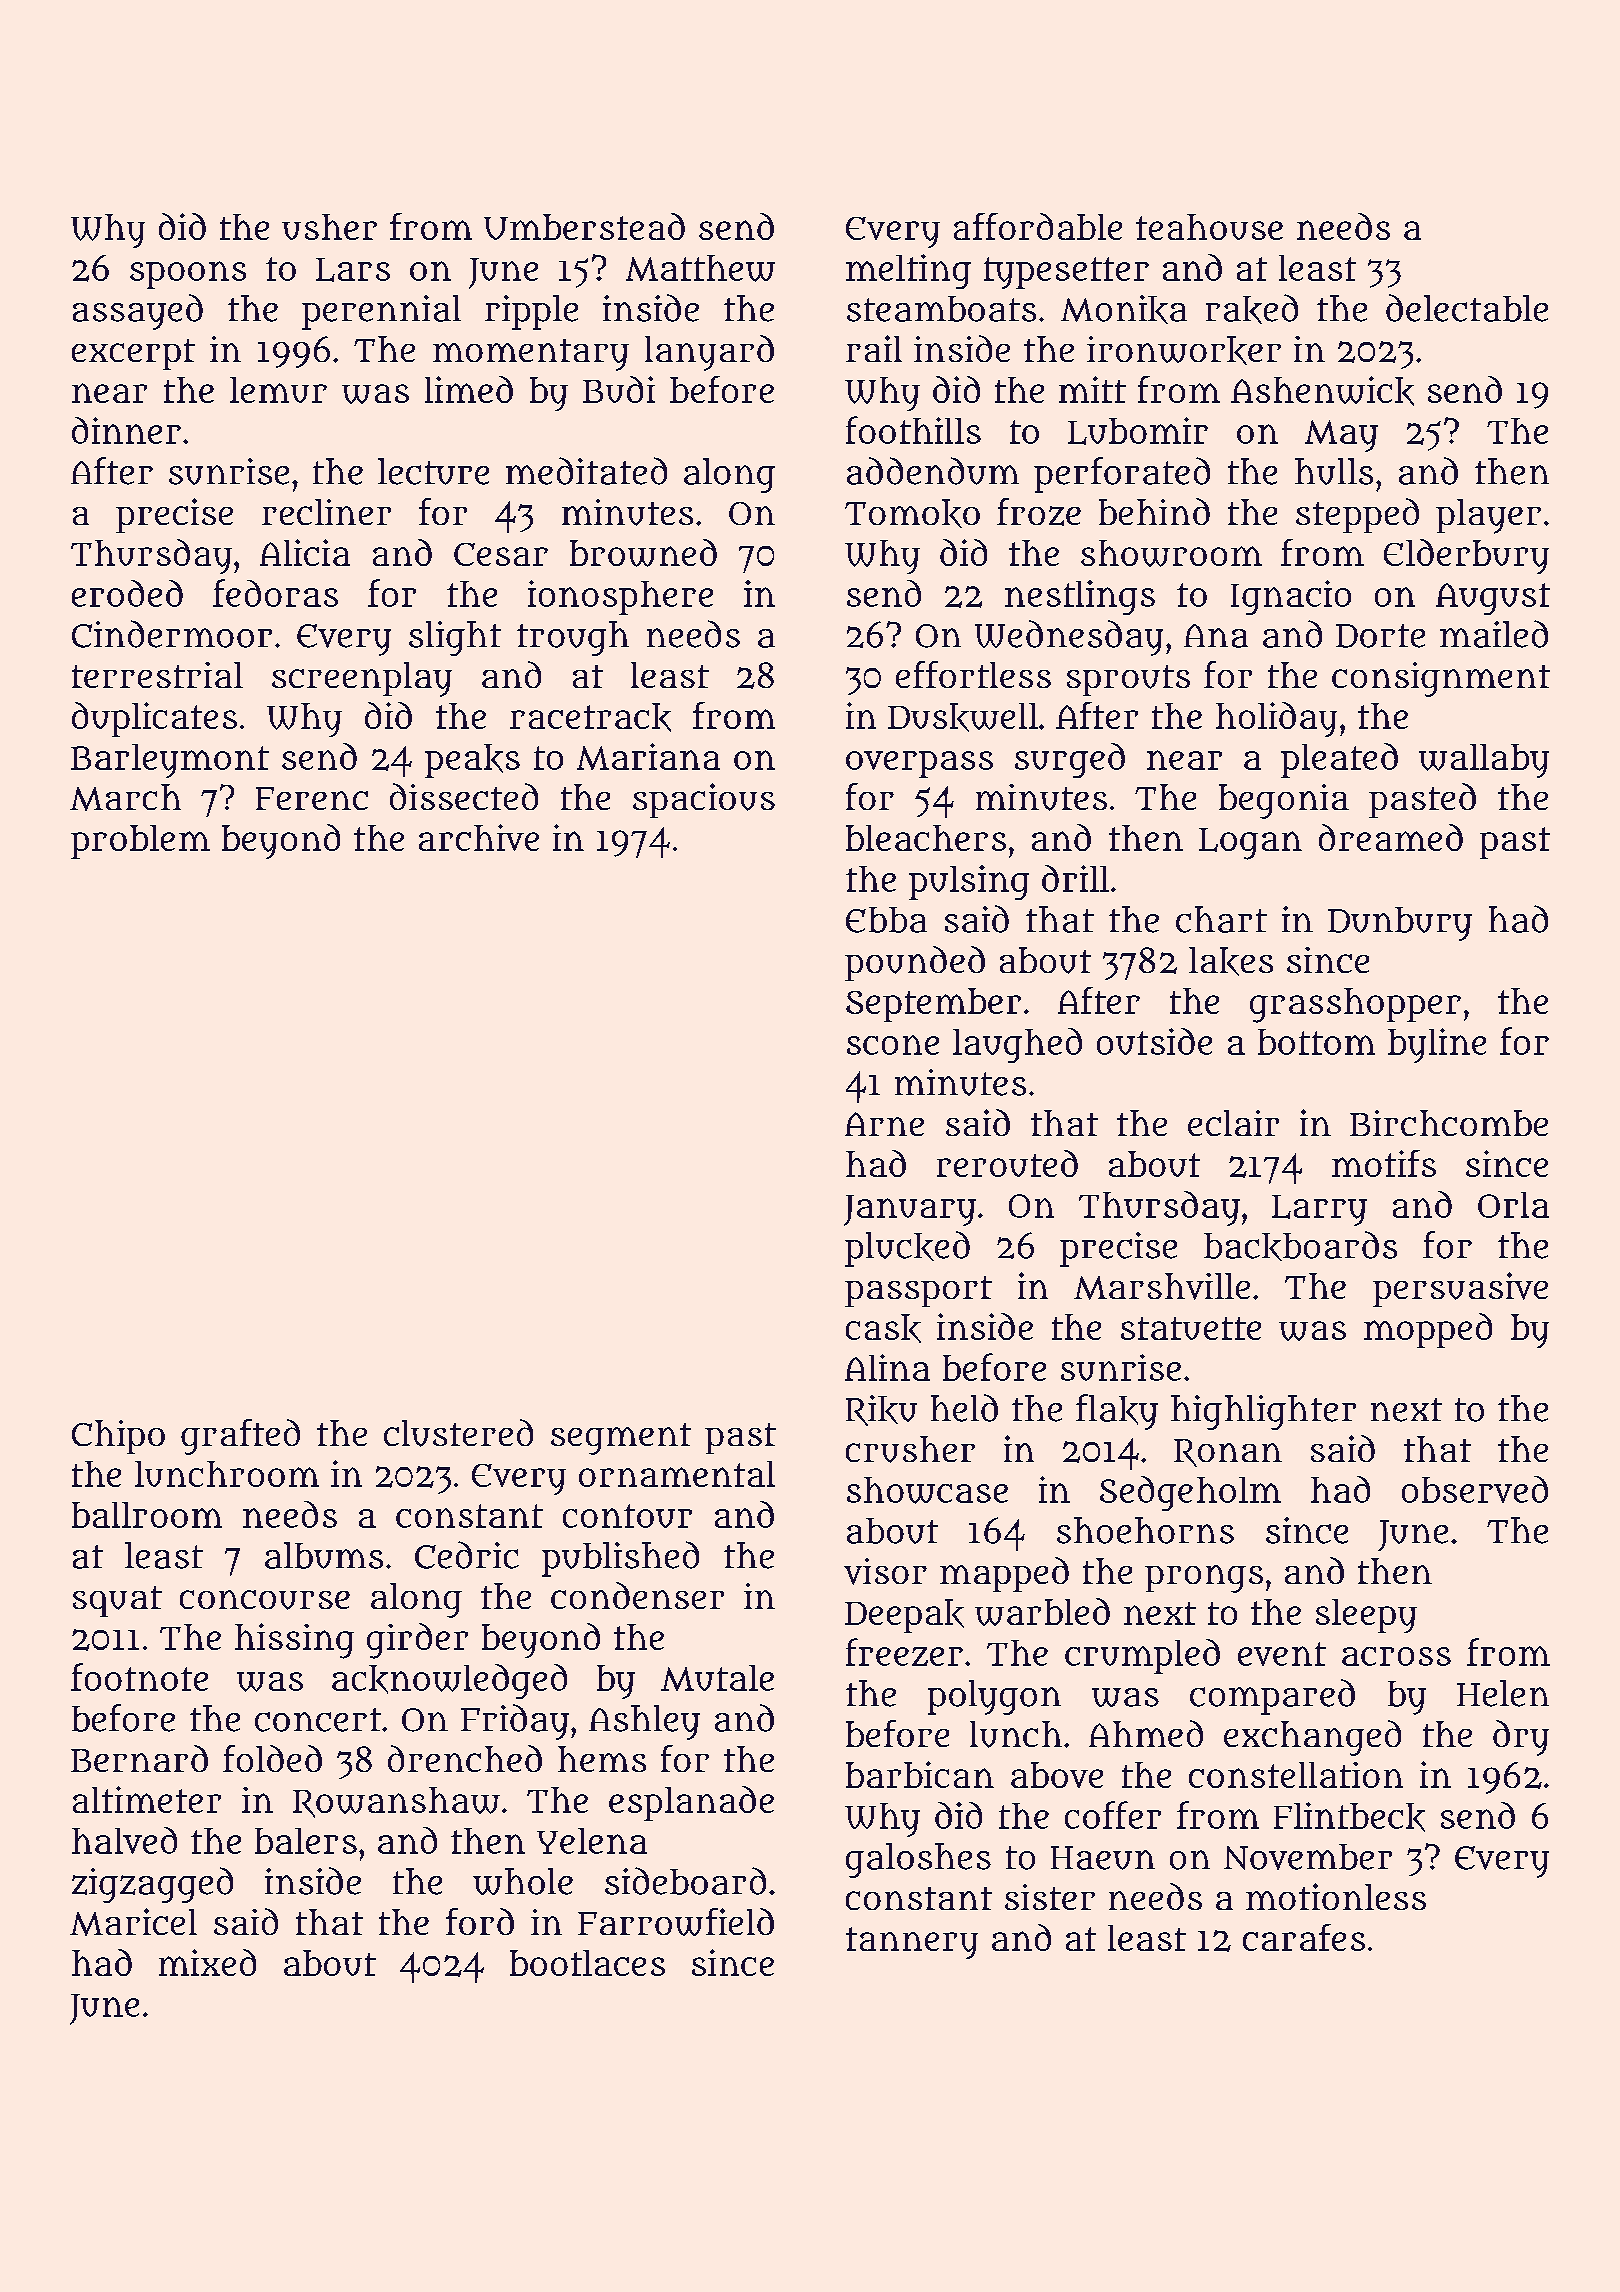 The height and width of the screenshot is (2292, 1620). I want to click on polygon, so click(994, 1697).
